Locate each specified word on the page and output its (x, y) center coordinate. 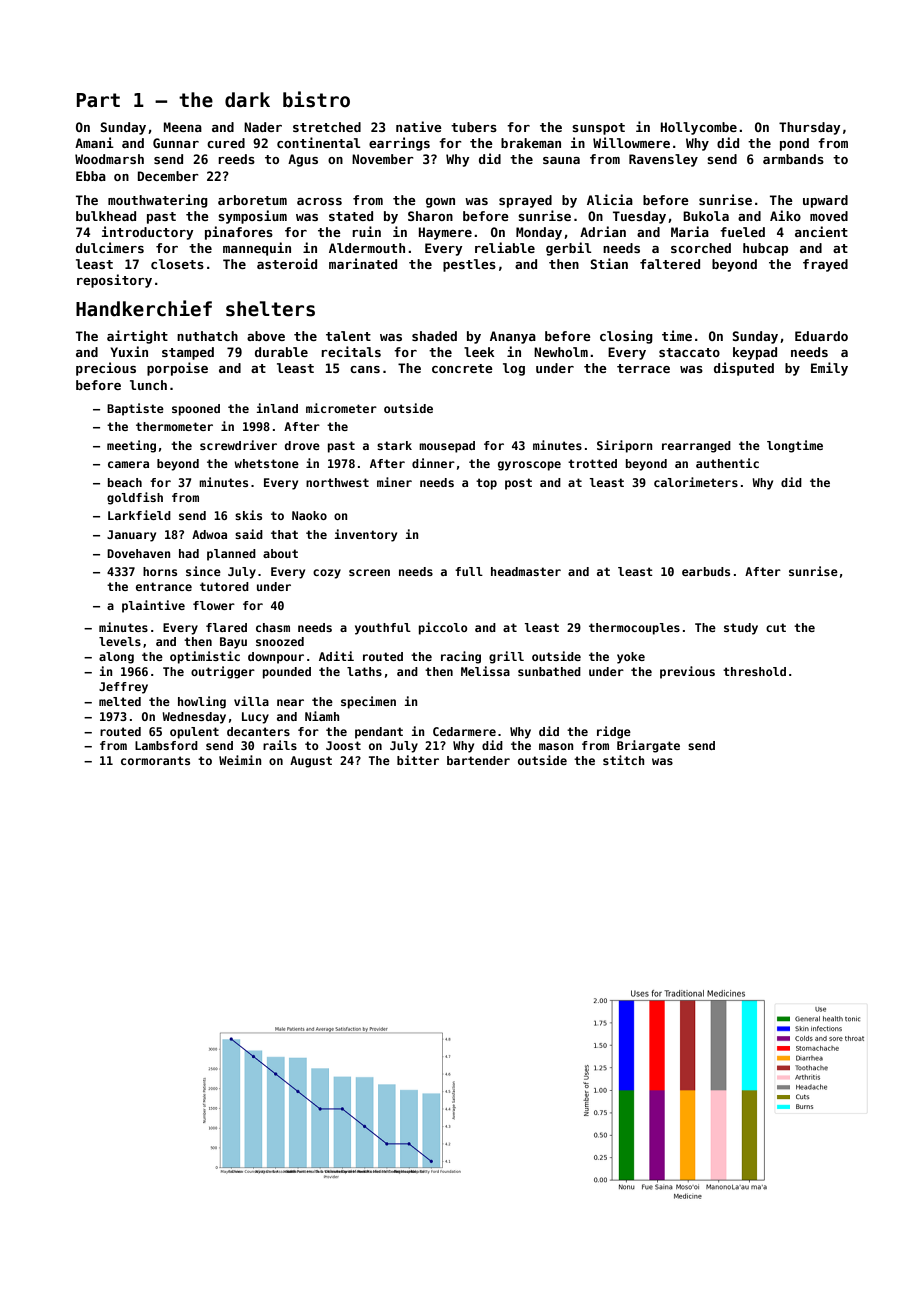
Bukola (706, 216)
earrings (399, 144)
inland (277, 408)
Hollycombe (699, 128)
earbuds (706, 571)
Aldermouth (367, 248)
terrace (643, 368)
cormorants (155, 760)
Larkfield (139, 515)
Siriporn (625, 446)
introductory (148, 233)
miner (394, 482)
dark (247, 100)
